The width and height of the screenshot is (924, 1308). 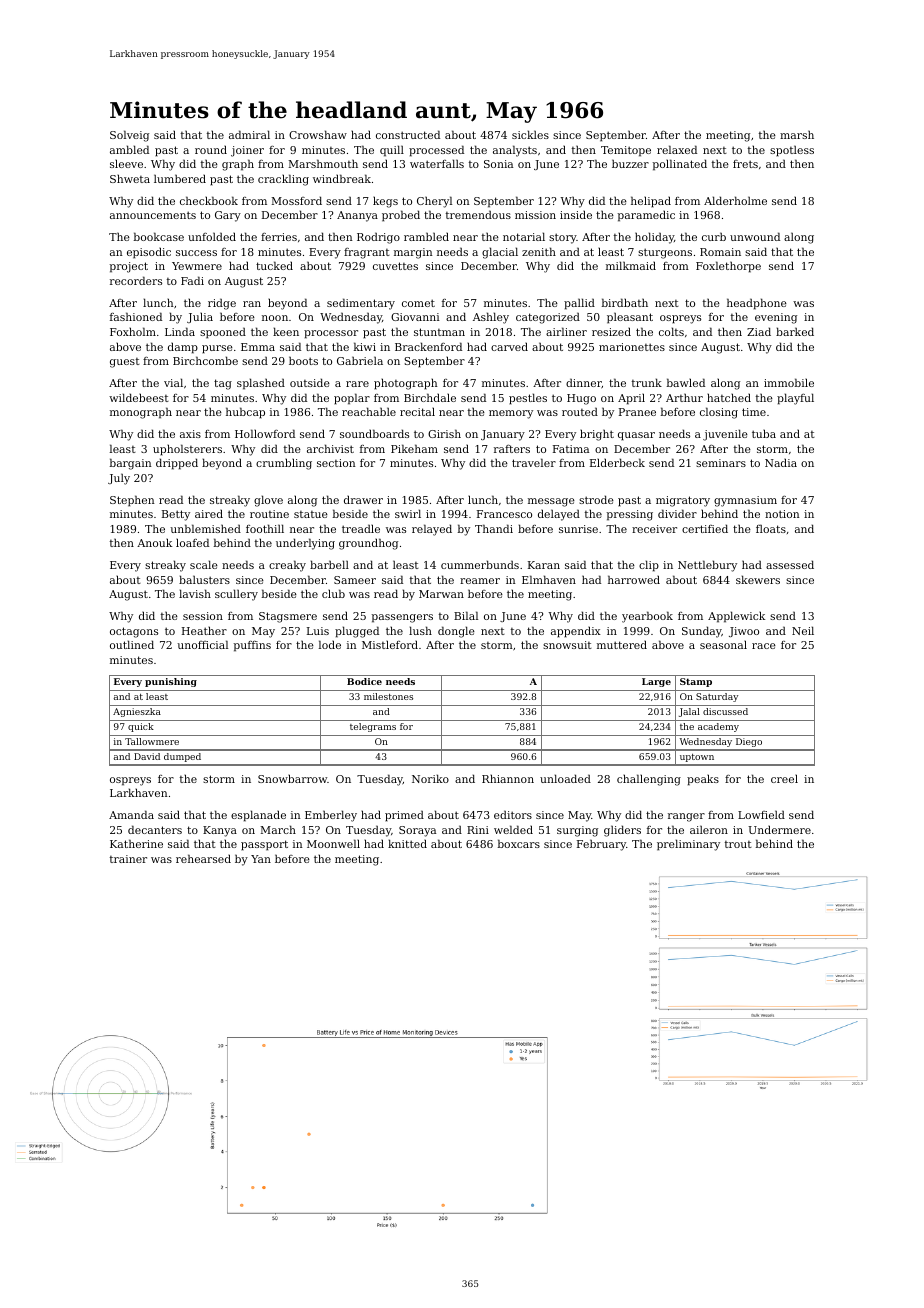 What do you see at coordinates (286, 331) in the screenshot?
I see `keen` at bounding box center [286, 331].
